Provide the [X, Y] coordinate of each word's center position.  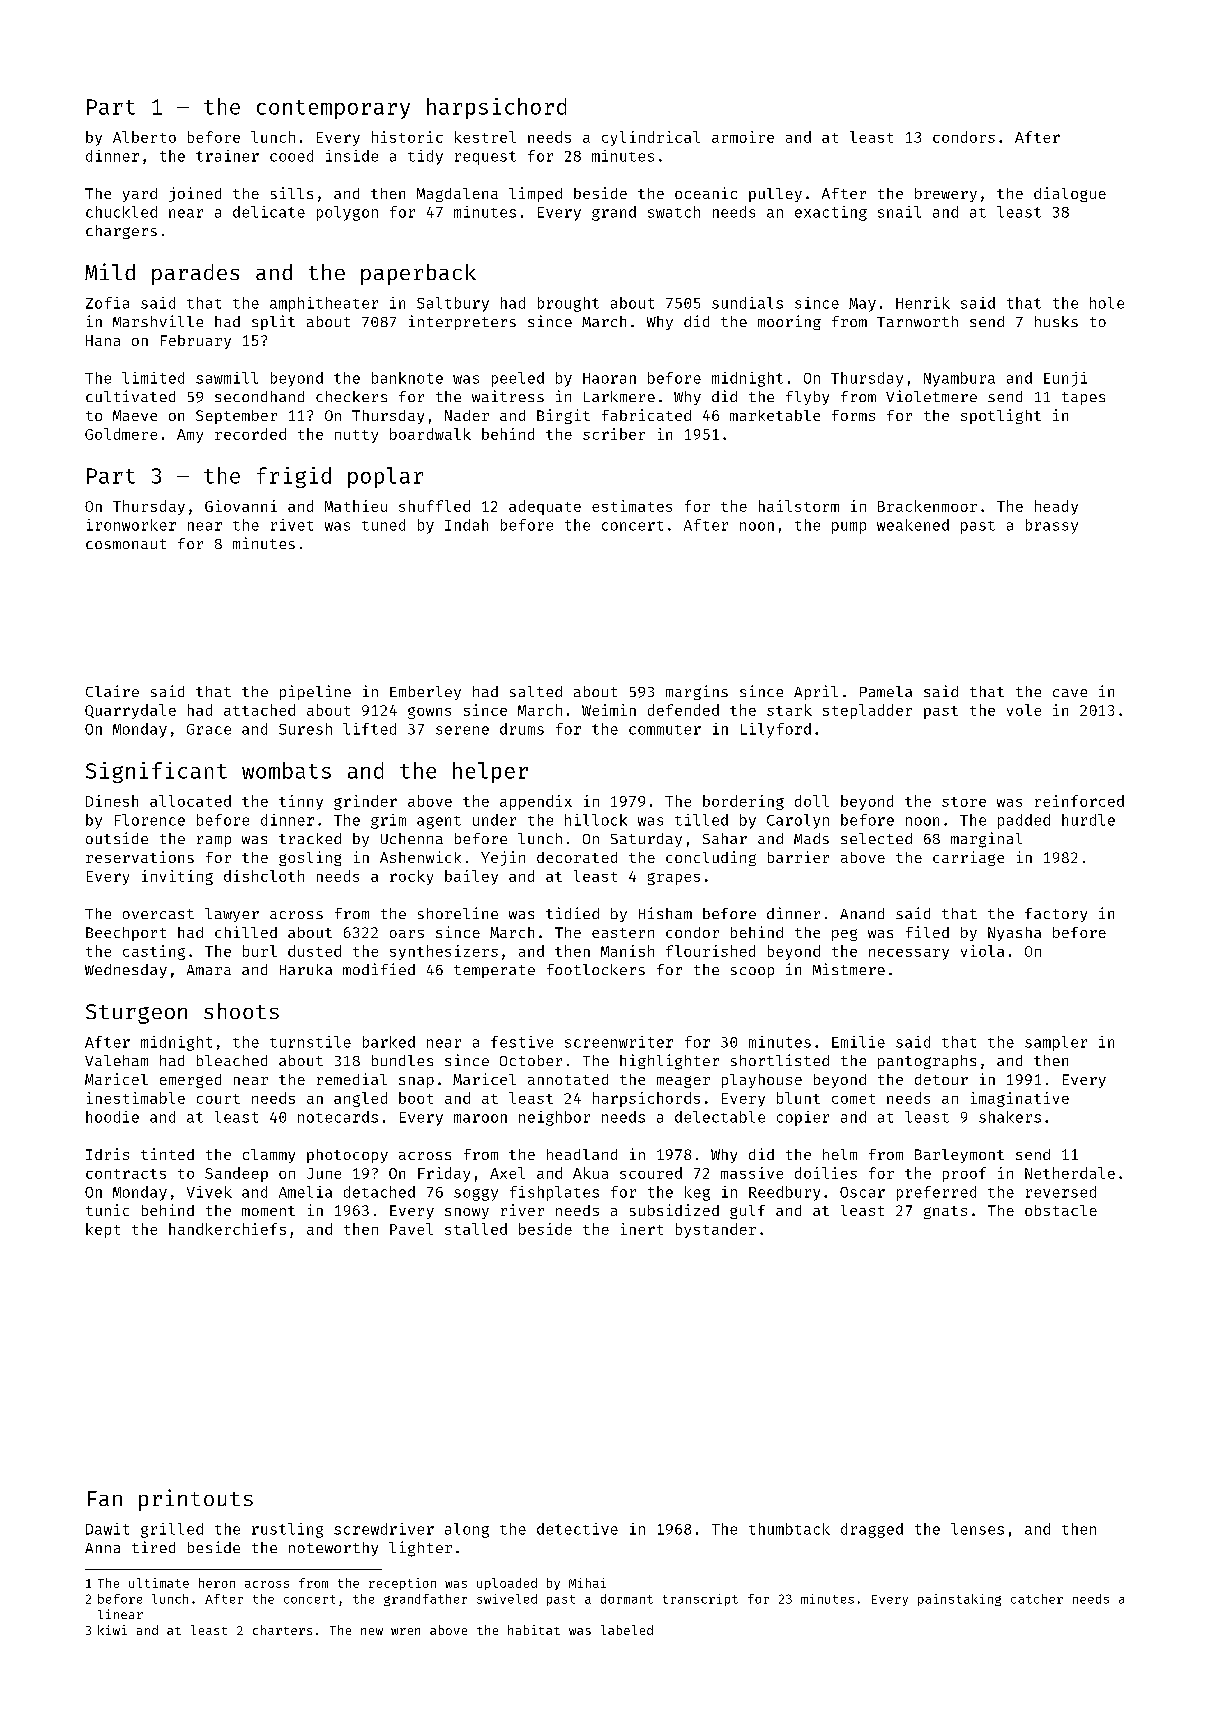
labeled [627, 1630]
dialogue [1070, 194]
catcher [1037, 1599]
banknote [407, 378]
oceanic [706, 193]
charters [282, 1630]
